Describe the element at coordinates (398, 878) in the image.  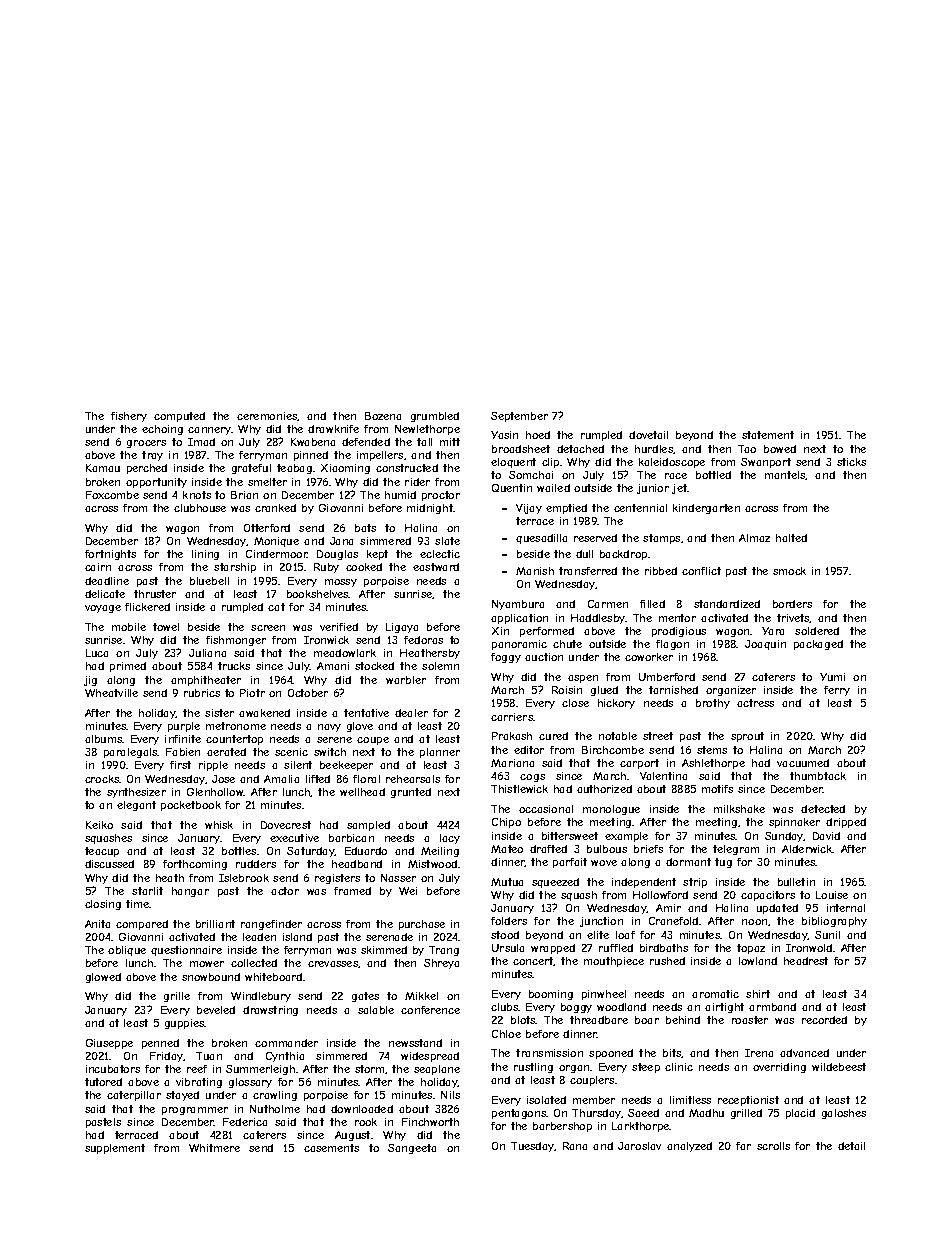
I see `Nasser` at that location.
